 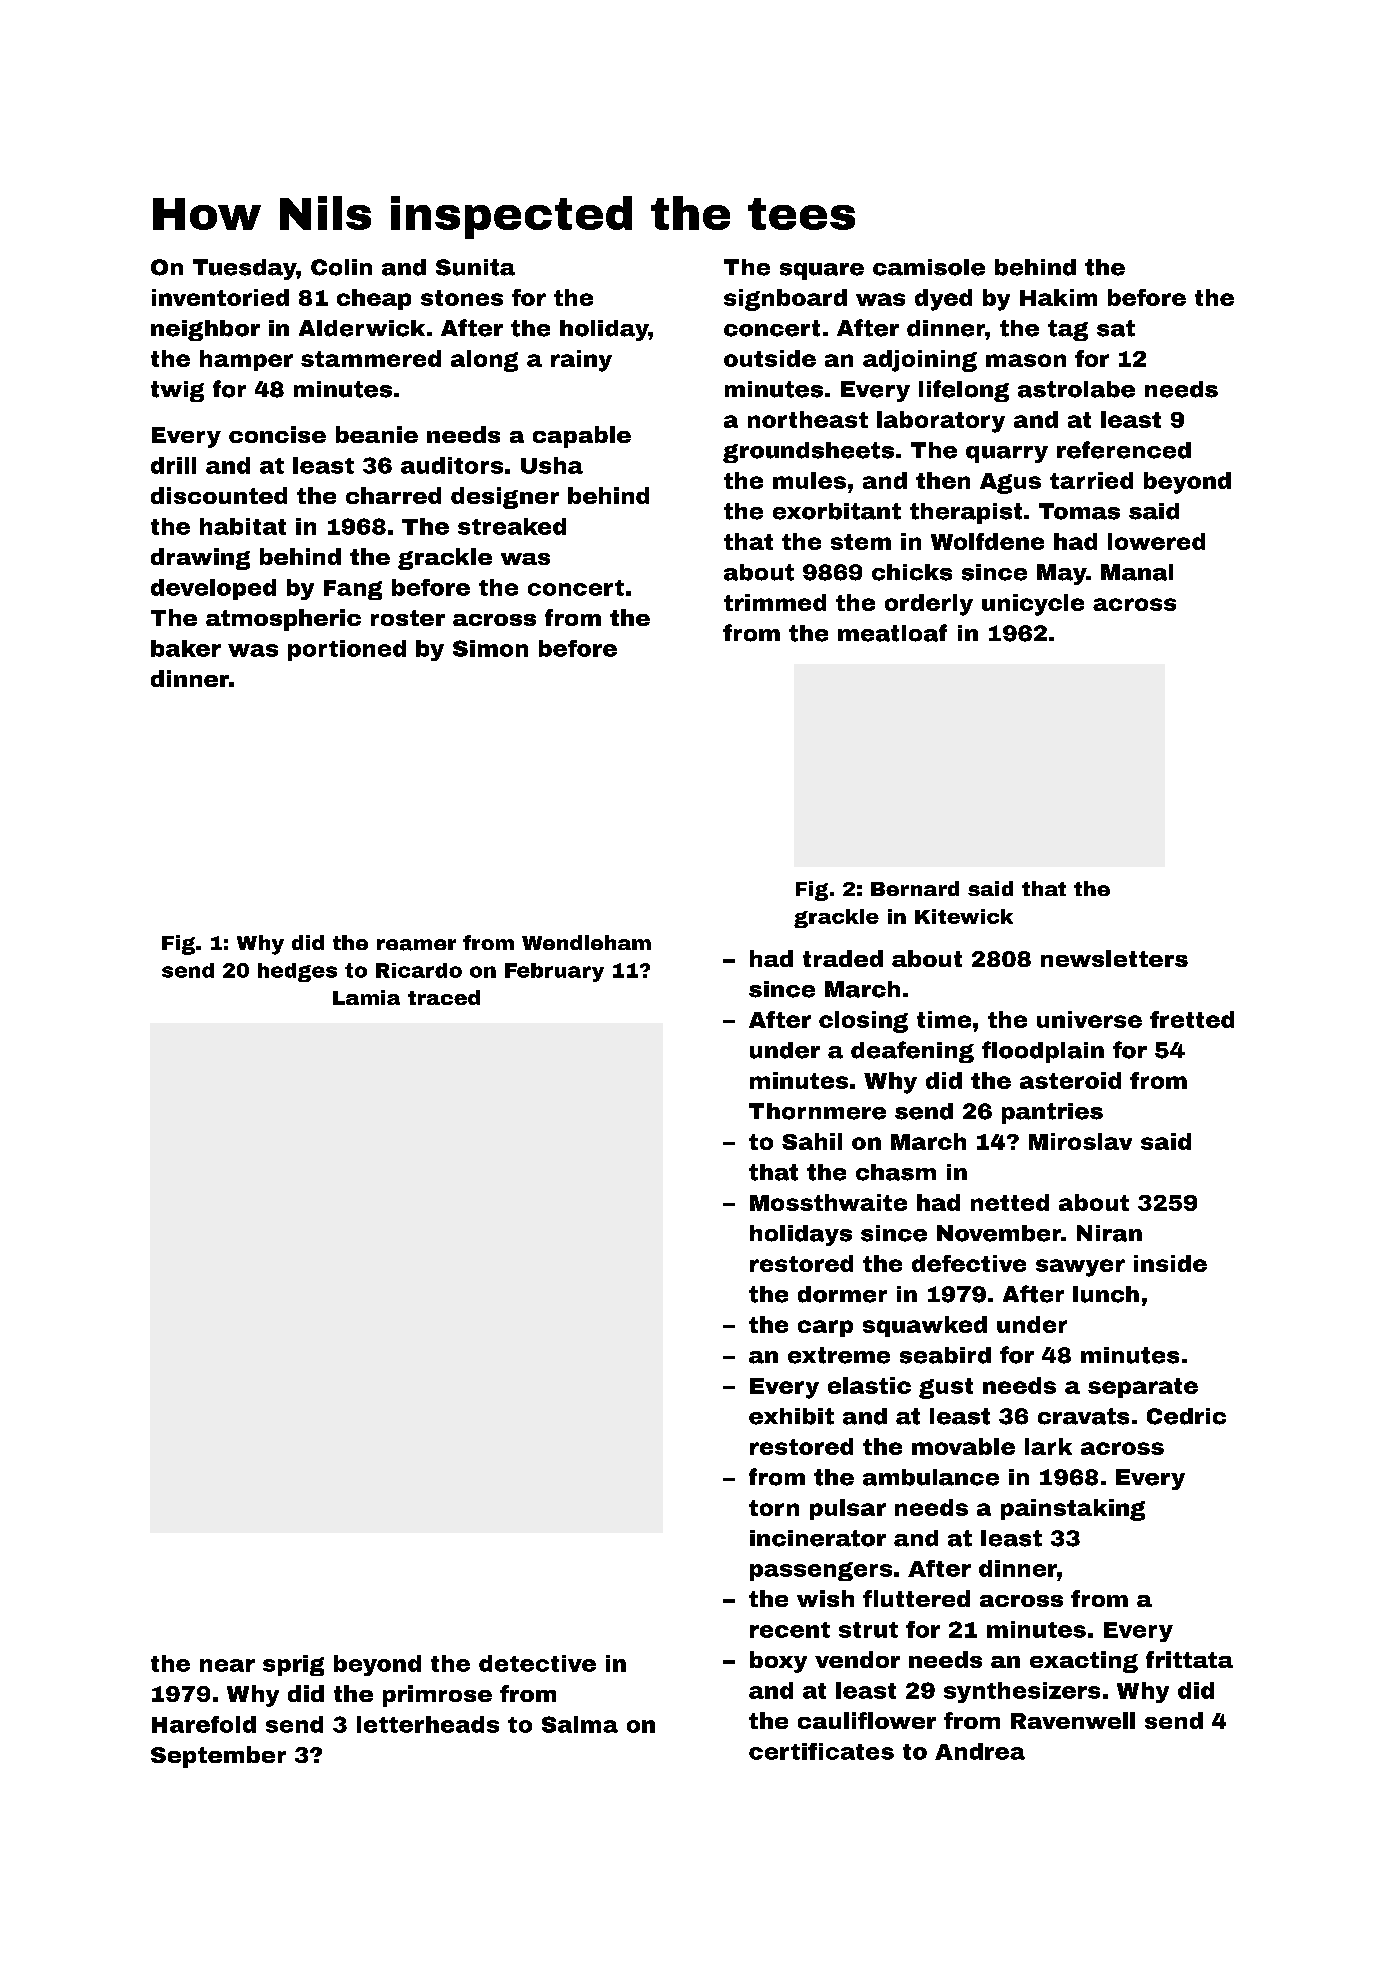 I want to click on Manal, so click(x=1137, y=572).
